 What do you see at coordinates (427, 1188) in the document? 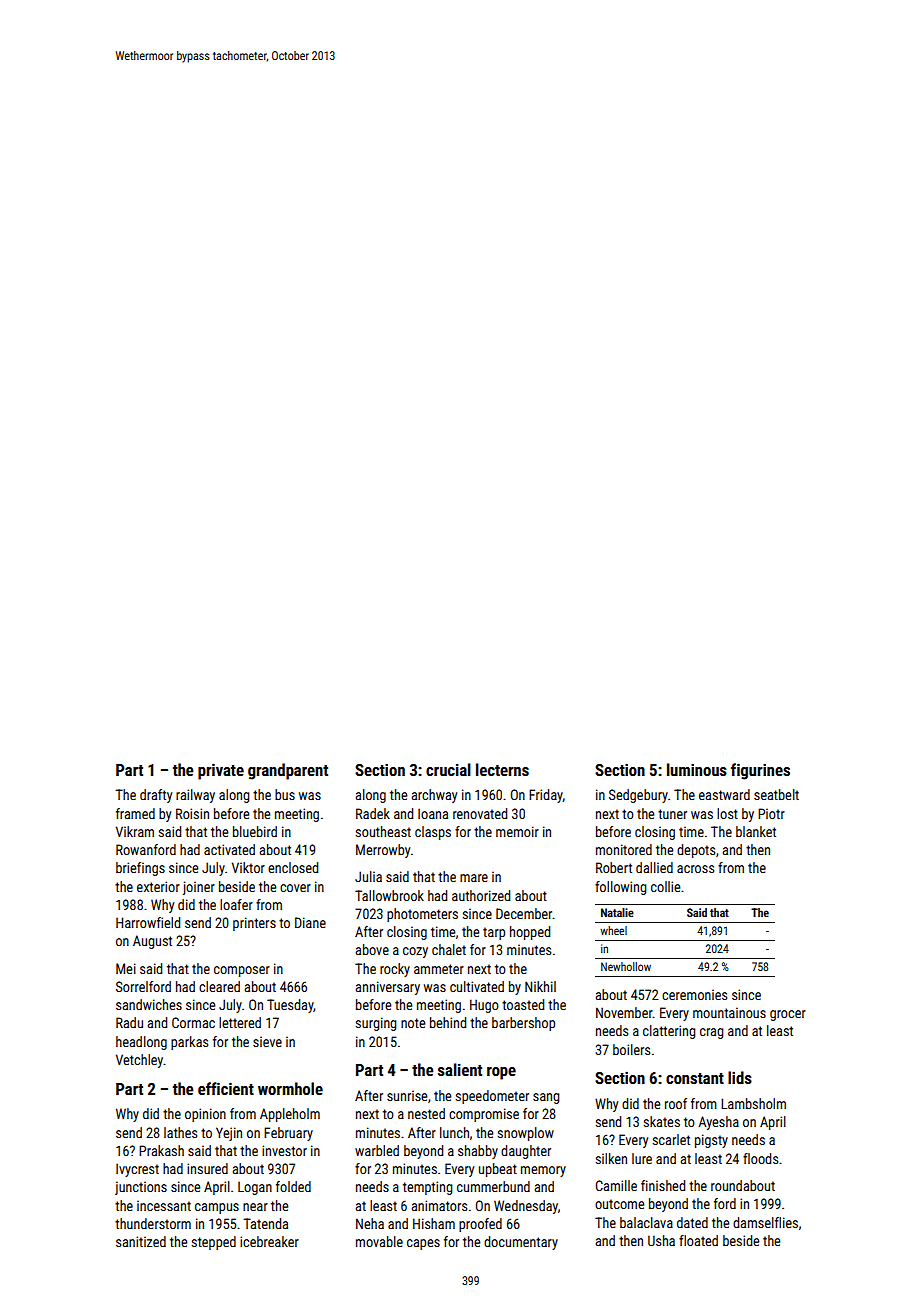
I see `tempting` at bounding box center [427, 1188].
